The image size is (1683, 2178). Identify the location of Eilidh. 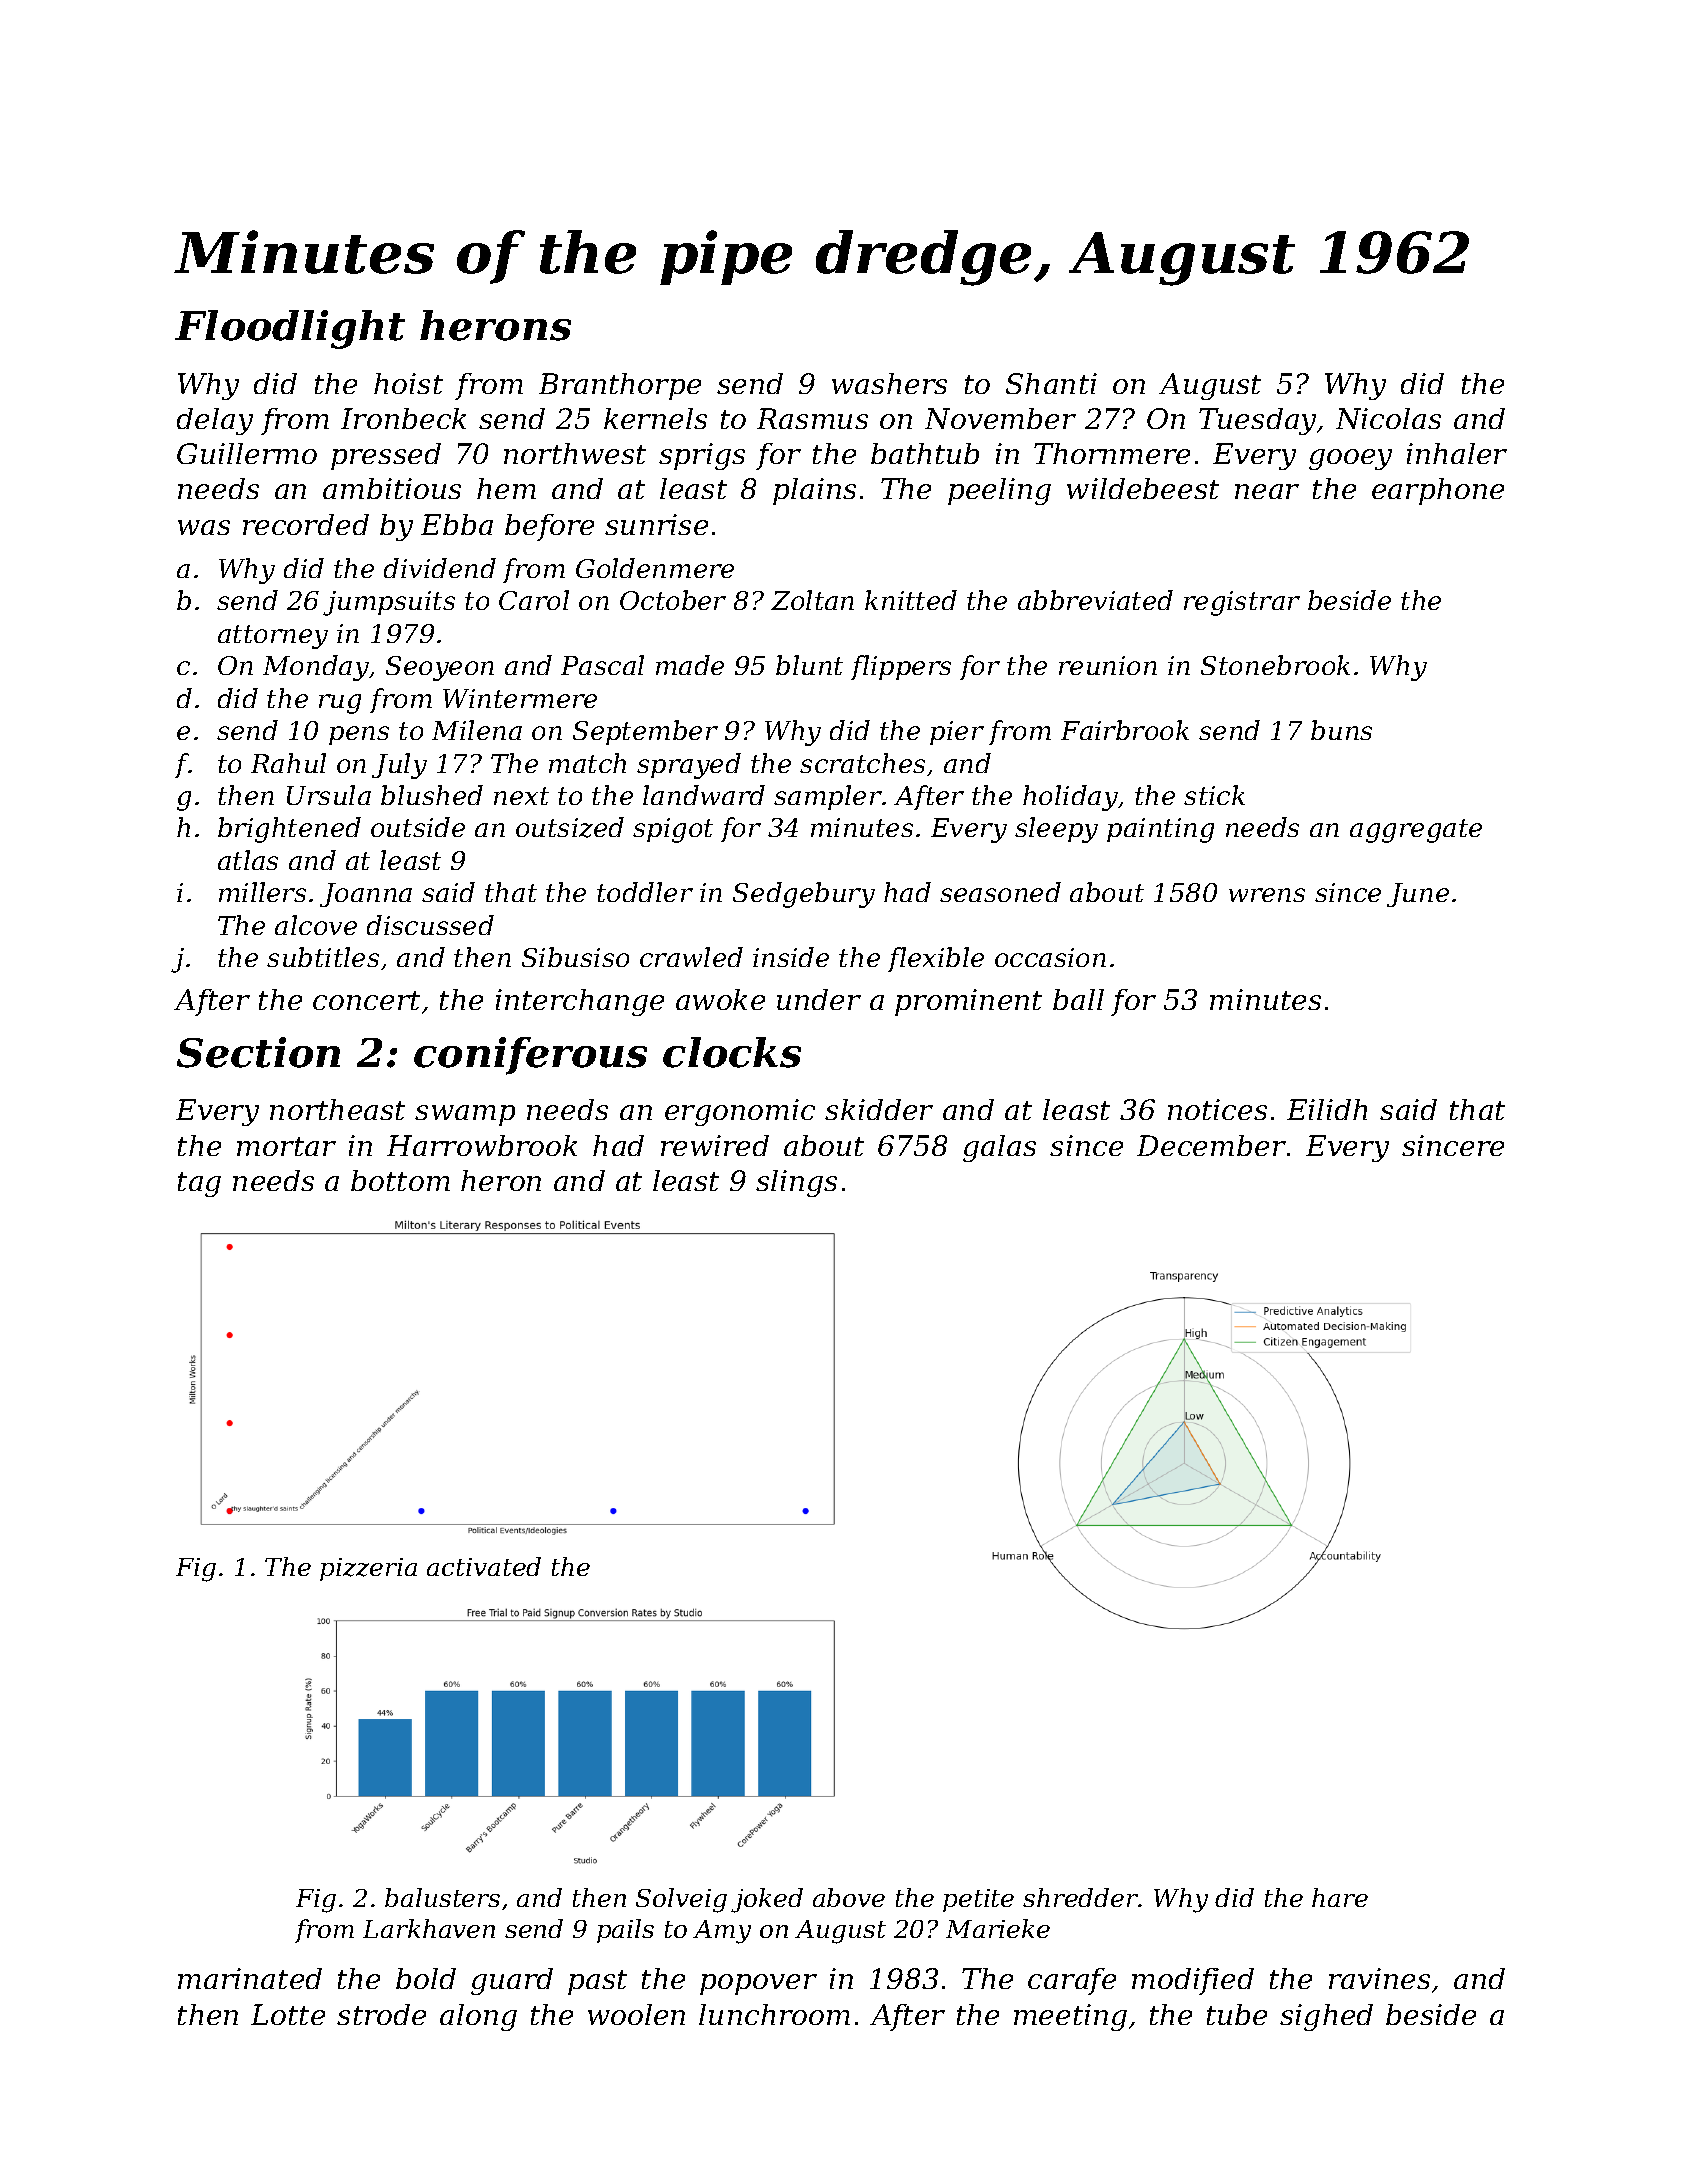
(1327, 1109).
